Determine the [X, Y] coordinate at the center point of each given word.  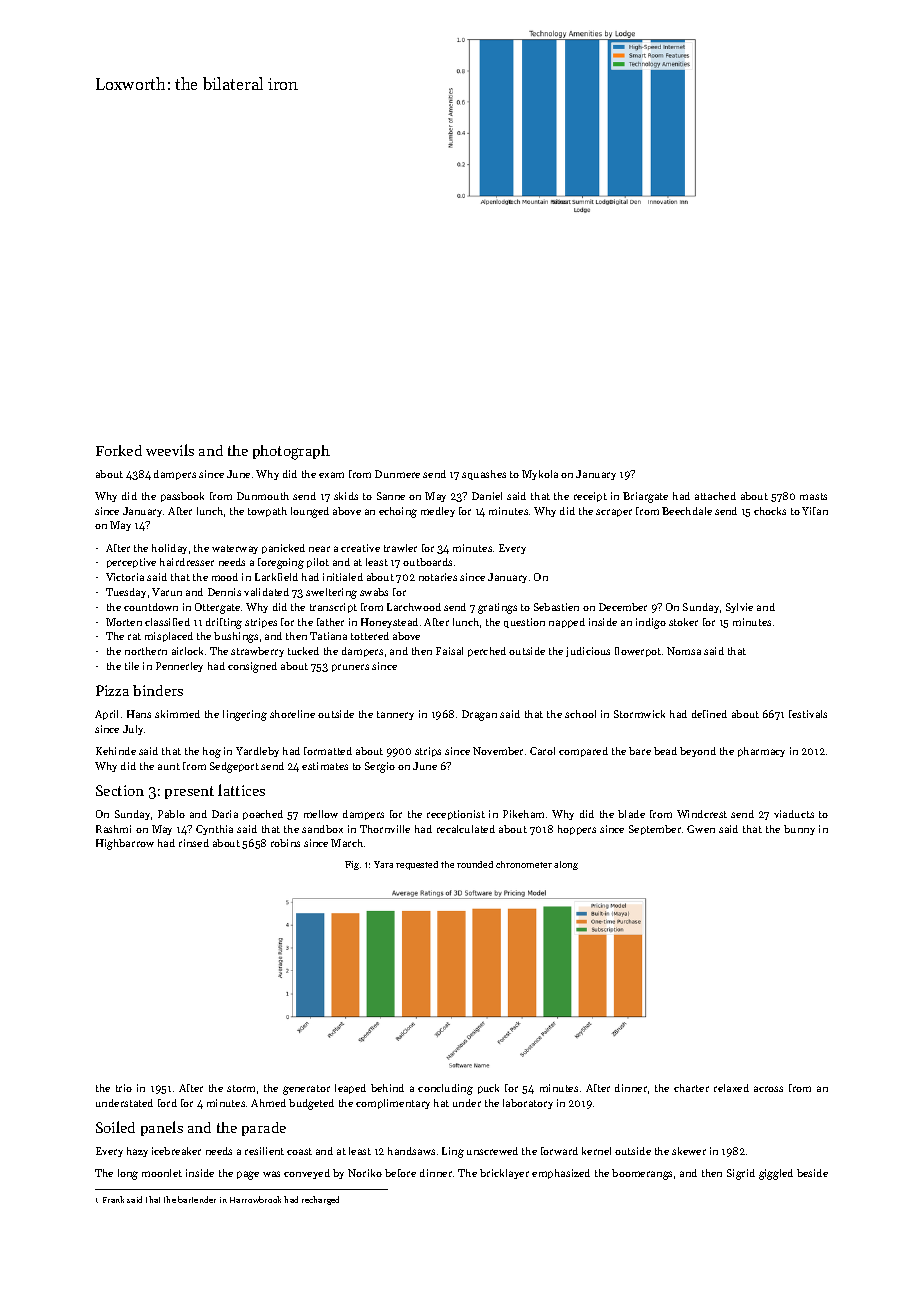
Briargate [645, 497]
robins [285, 843]
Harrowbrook [255, 1199]
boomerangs [642, 1174]
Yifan [815, 511]
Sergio [380, 767]
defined [709, 714]
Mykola [540, 475]
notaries [438, 577]
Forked [119, 450]
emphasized [561, 1174]
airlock [187, 651]
